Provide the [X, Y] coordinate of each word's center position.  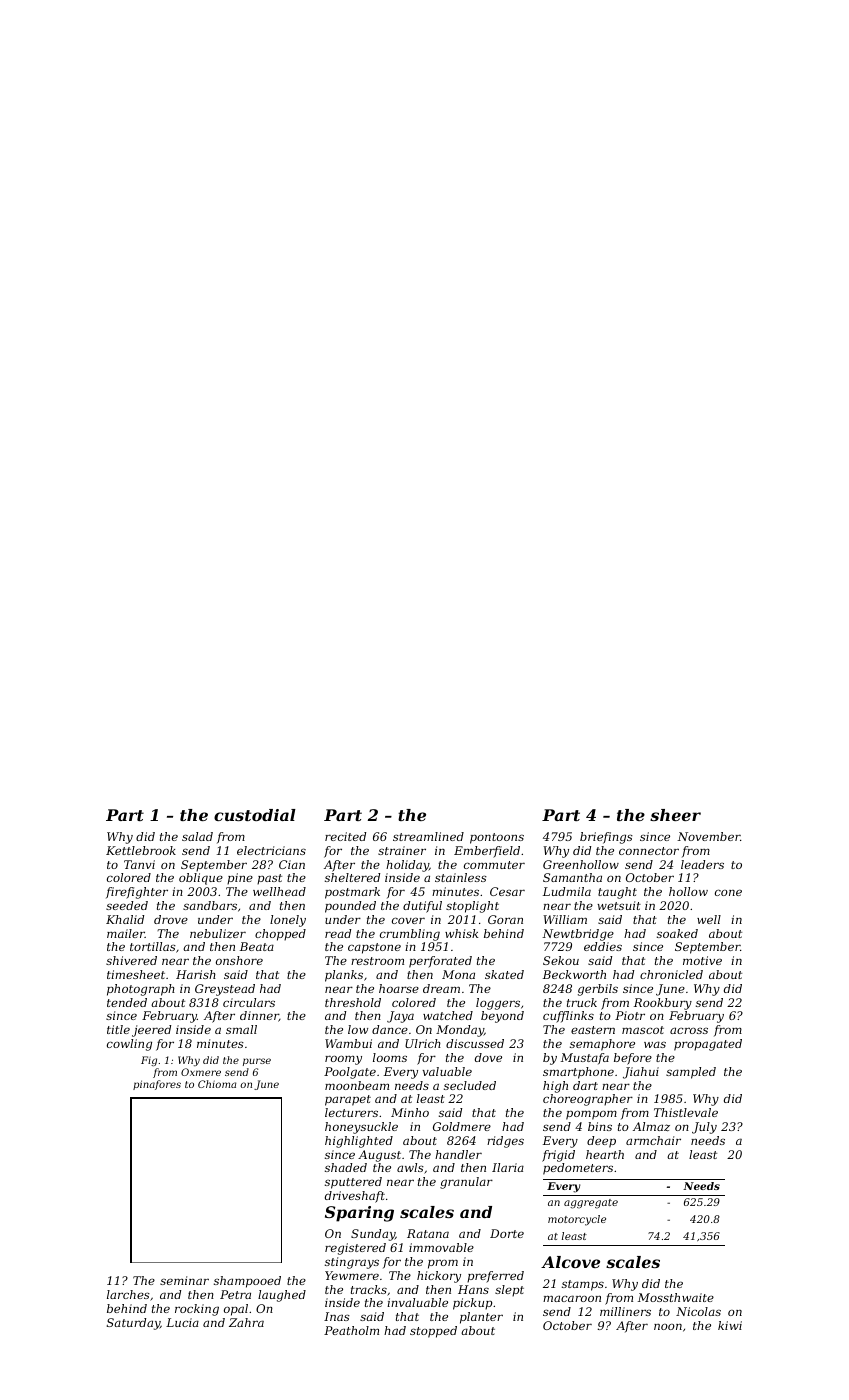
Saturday [133, 1324]
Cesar [507, 891]
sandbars [210, 905]
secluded [470, 1085]
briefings [606, 838]
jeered [151, 1031]
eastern [593, 1030]
